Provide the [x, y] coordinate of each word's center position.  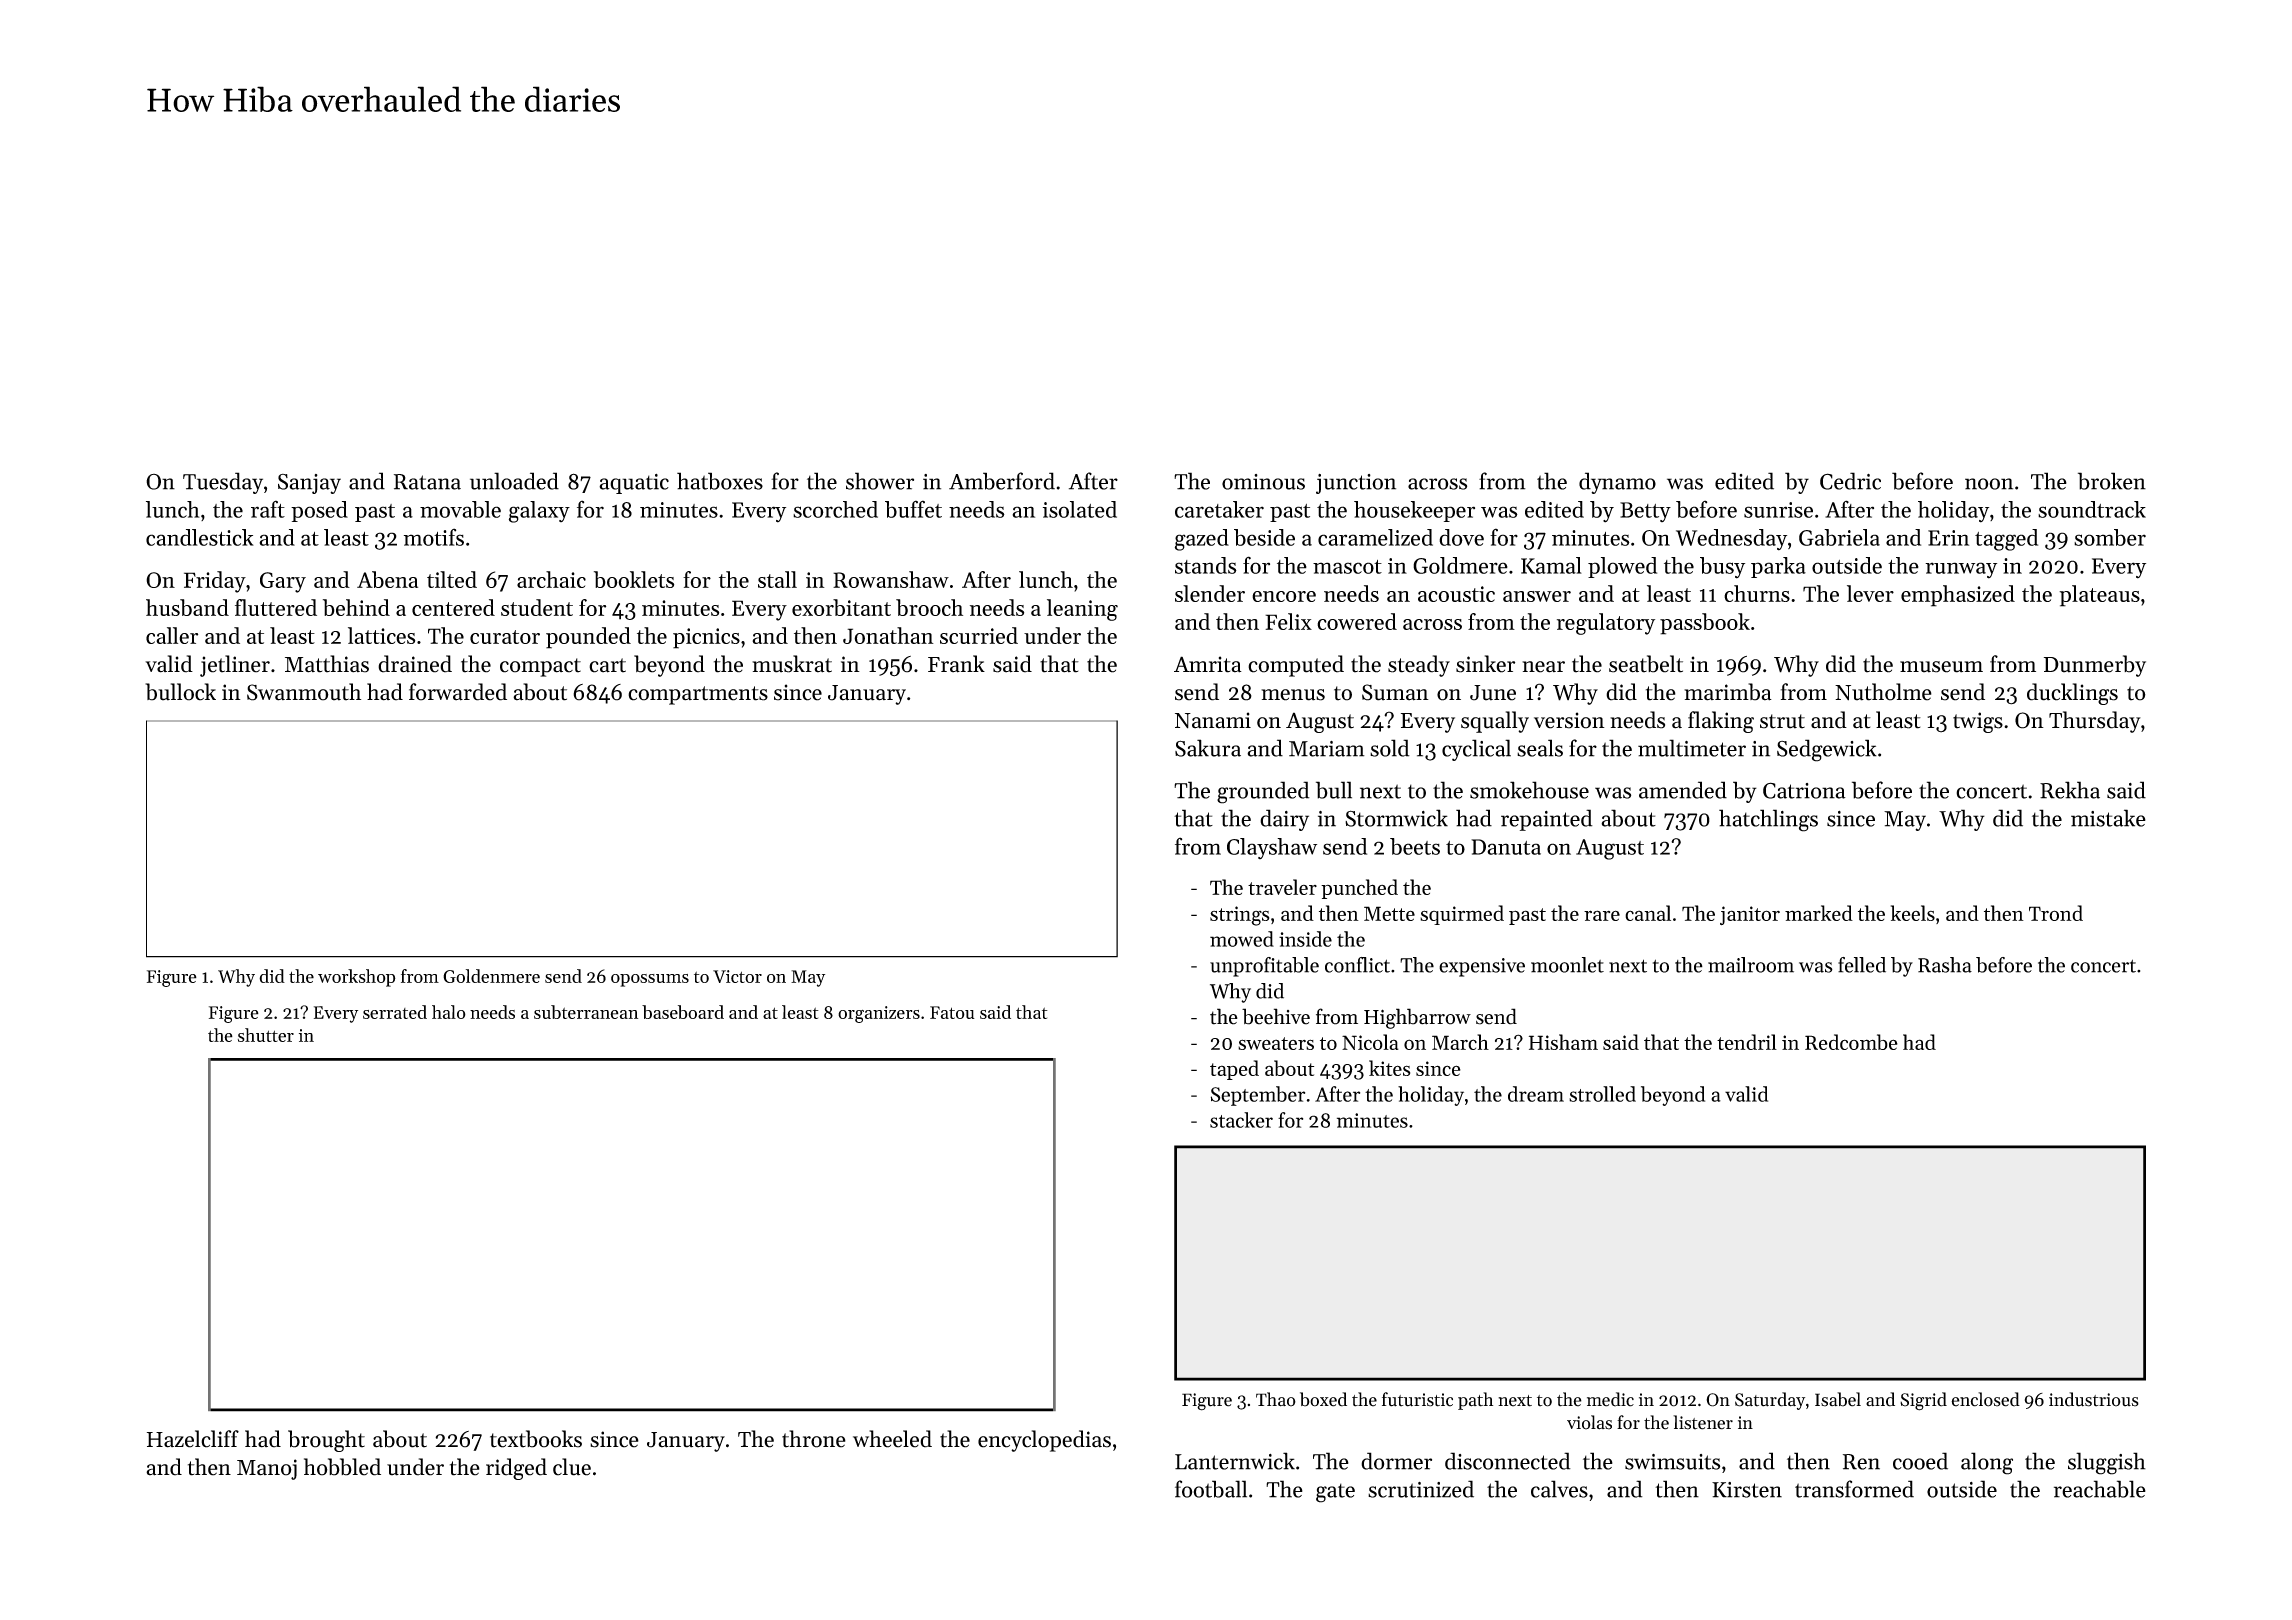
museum [1941, 667]
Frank [956, 664]
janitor [1750, 915]
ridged [516, 1469]
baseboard [683, 1012]
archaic [551, 579]
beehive [1276, 1016]
